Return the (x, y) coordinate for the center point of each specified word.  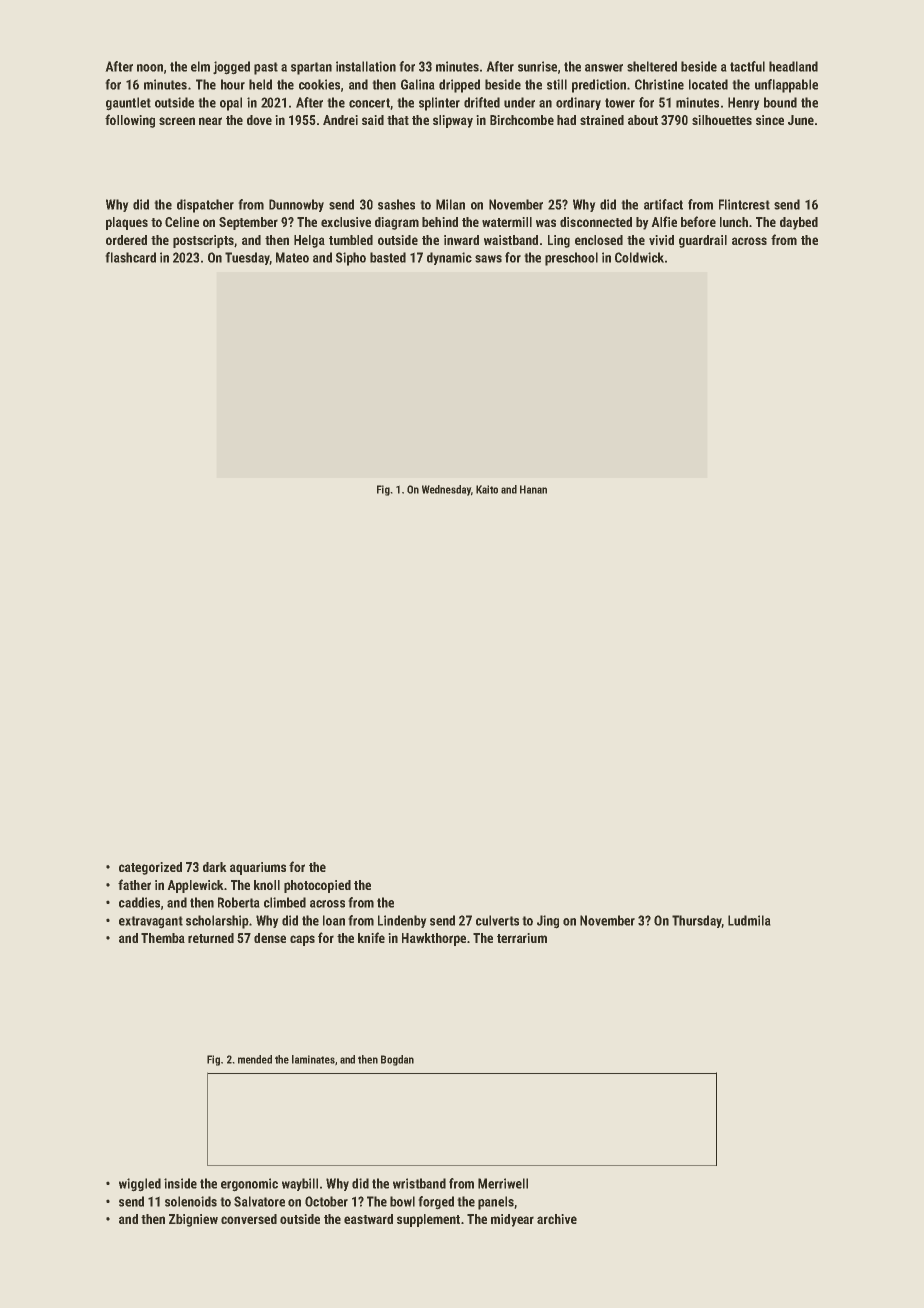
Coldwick (639, 257)
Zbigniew (193, 1220)
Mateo (292, 257)
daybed (799, 223)
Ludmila (749, 920)
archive (557, 1219)
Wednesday (446, 490)
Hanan (533, 489)
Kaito (487, 489)
